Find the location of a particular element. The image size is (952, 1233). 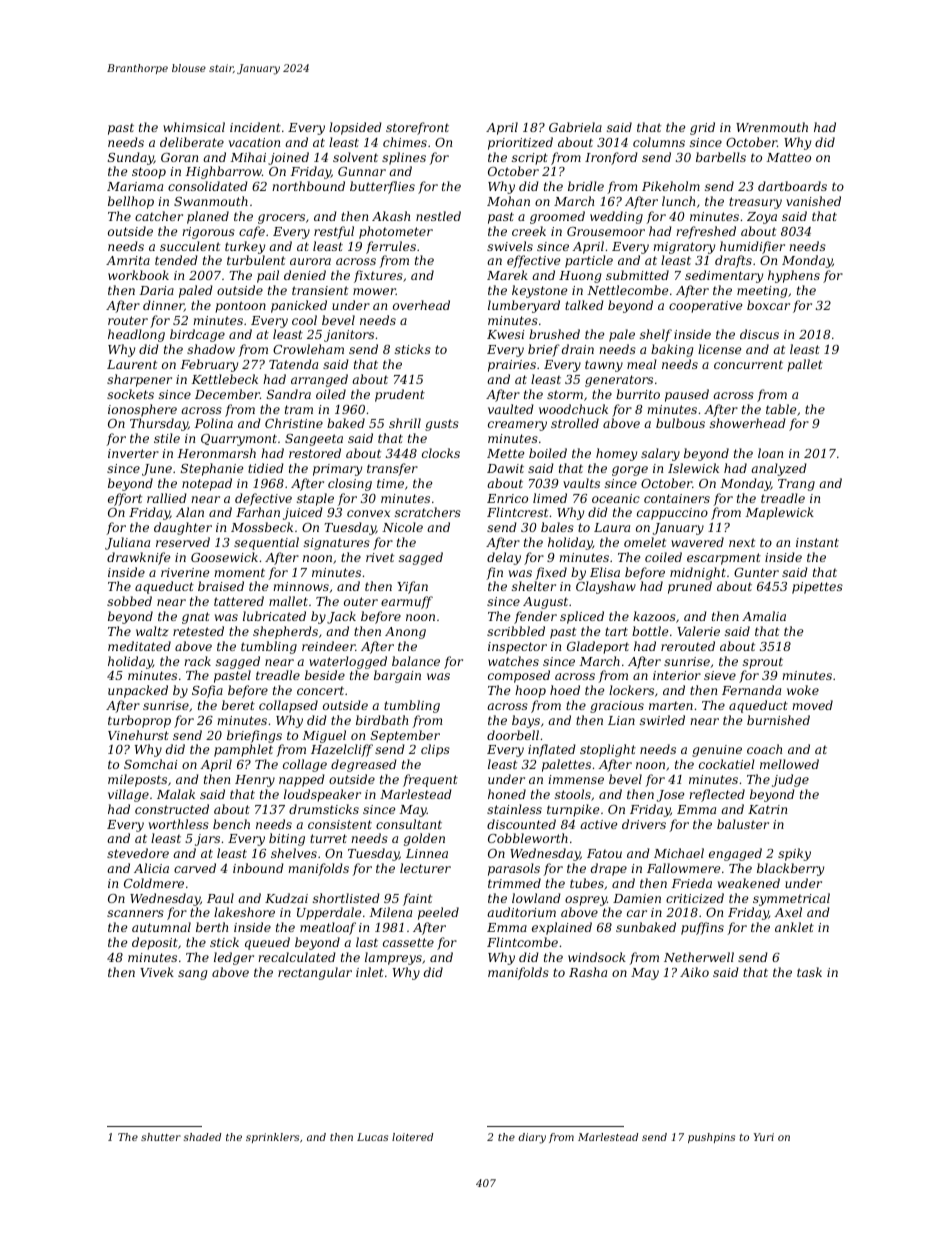

splines is located at coordinates (404, 158).
